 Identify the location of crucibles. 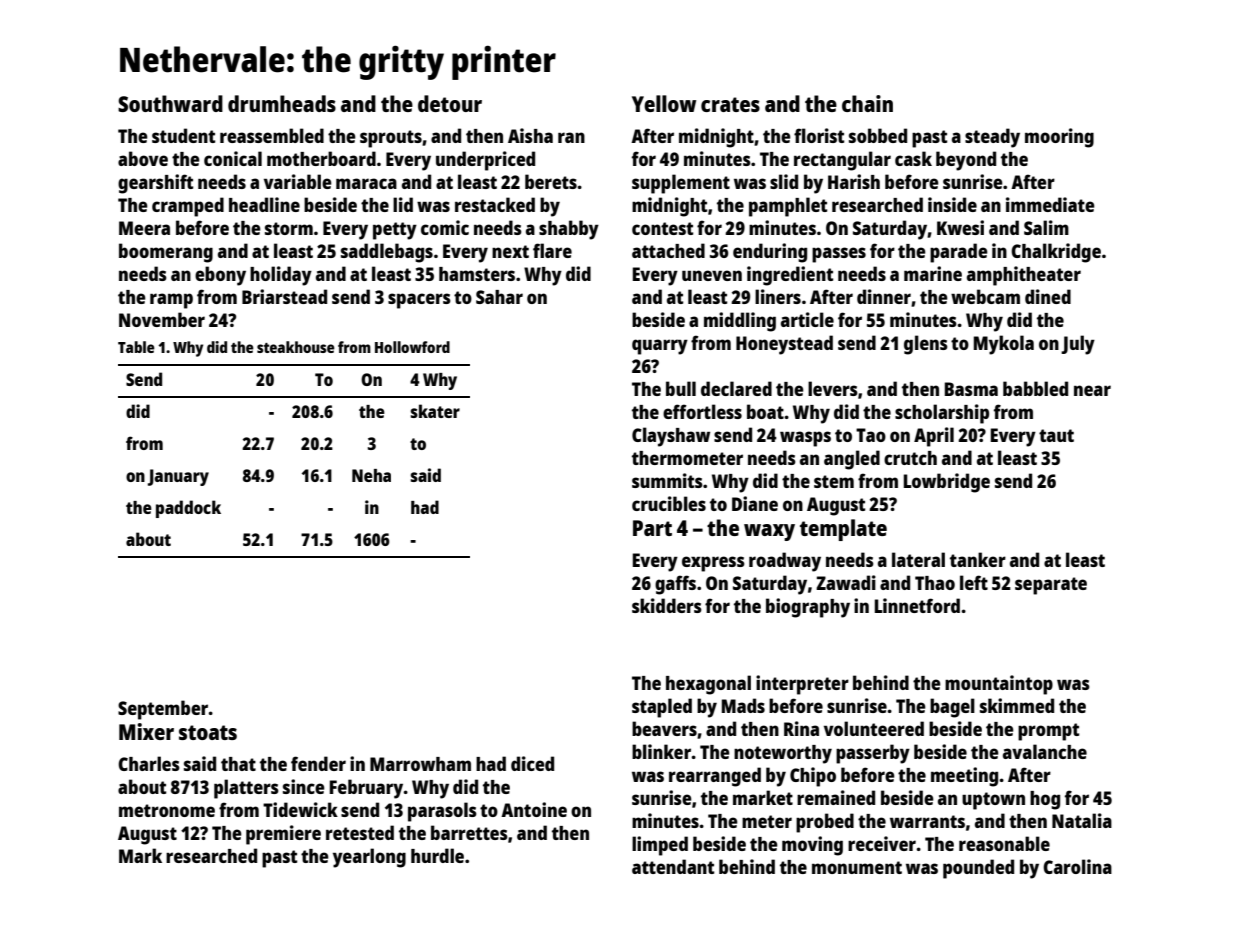
(669, 503).
